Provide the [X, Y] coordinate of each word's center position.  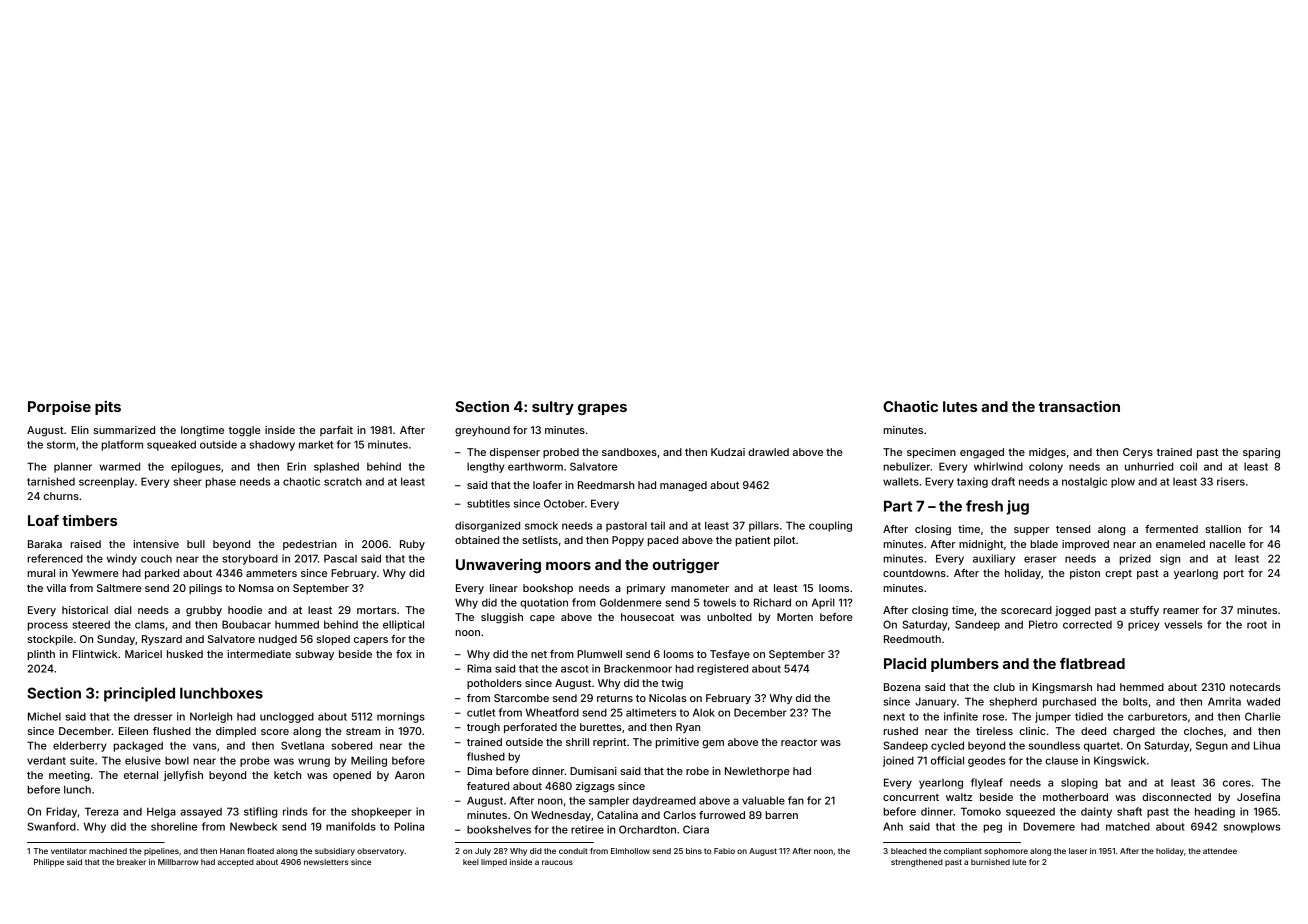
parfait [336, 431]
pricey [1144, 625]
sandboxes [629, 452]
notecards [1255, 687]
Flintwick [95, 654]
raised [86, 544]
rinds [295, 811]
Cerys [1138, 453]
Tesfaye [730, 655]
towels [719, 602]
